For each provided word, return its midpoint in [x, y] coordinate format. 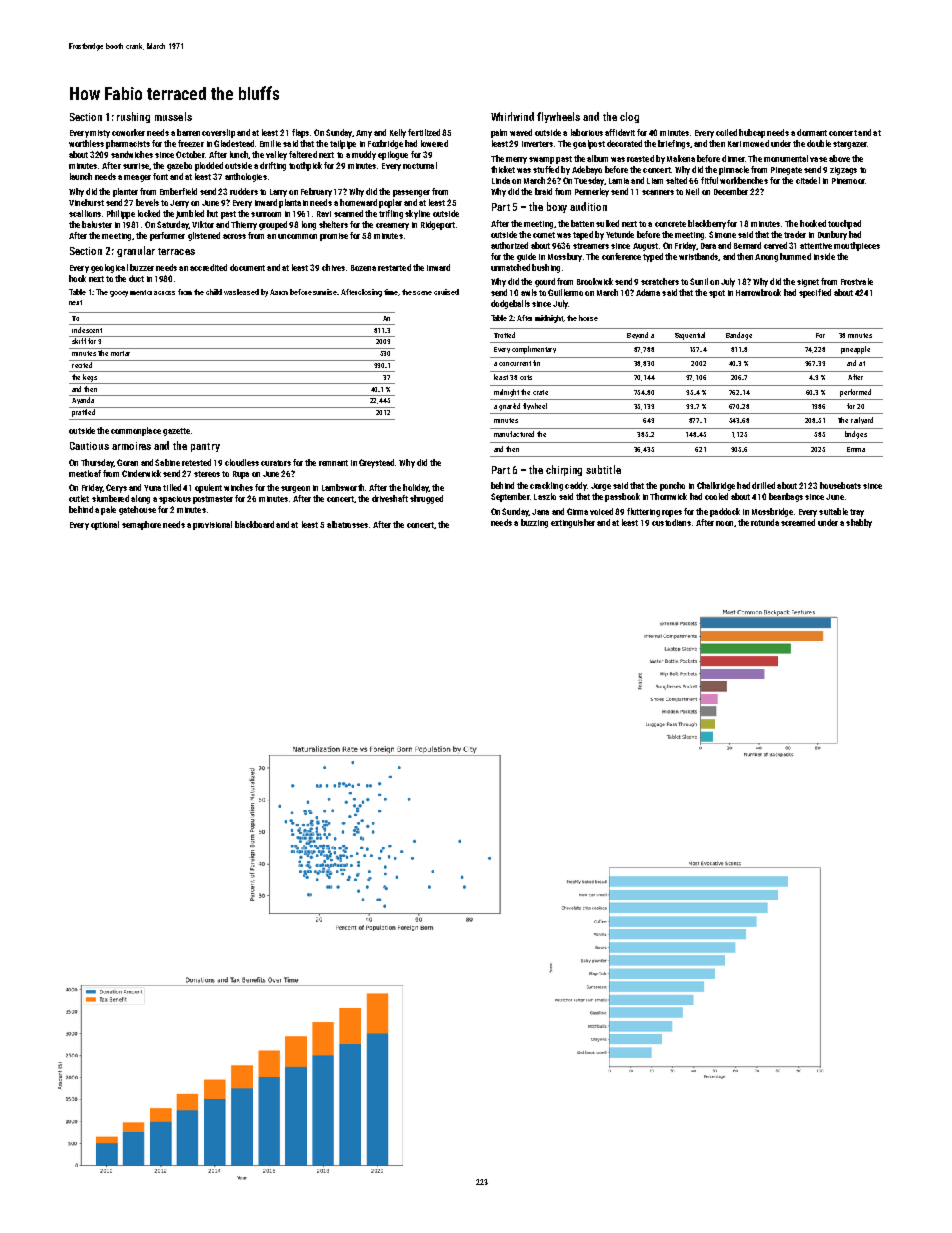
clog [629, 117]
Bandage [739, 336]
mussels [173, 116]
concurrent [515, 363]
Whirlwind [512, 116]
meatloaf [85, 473]
